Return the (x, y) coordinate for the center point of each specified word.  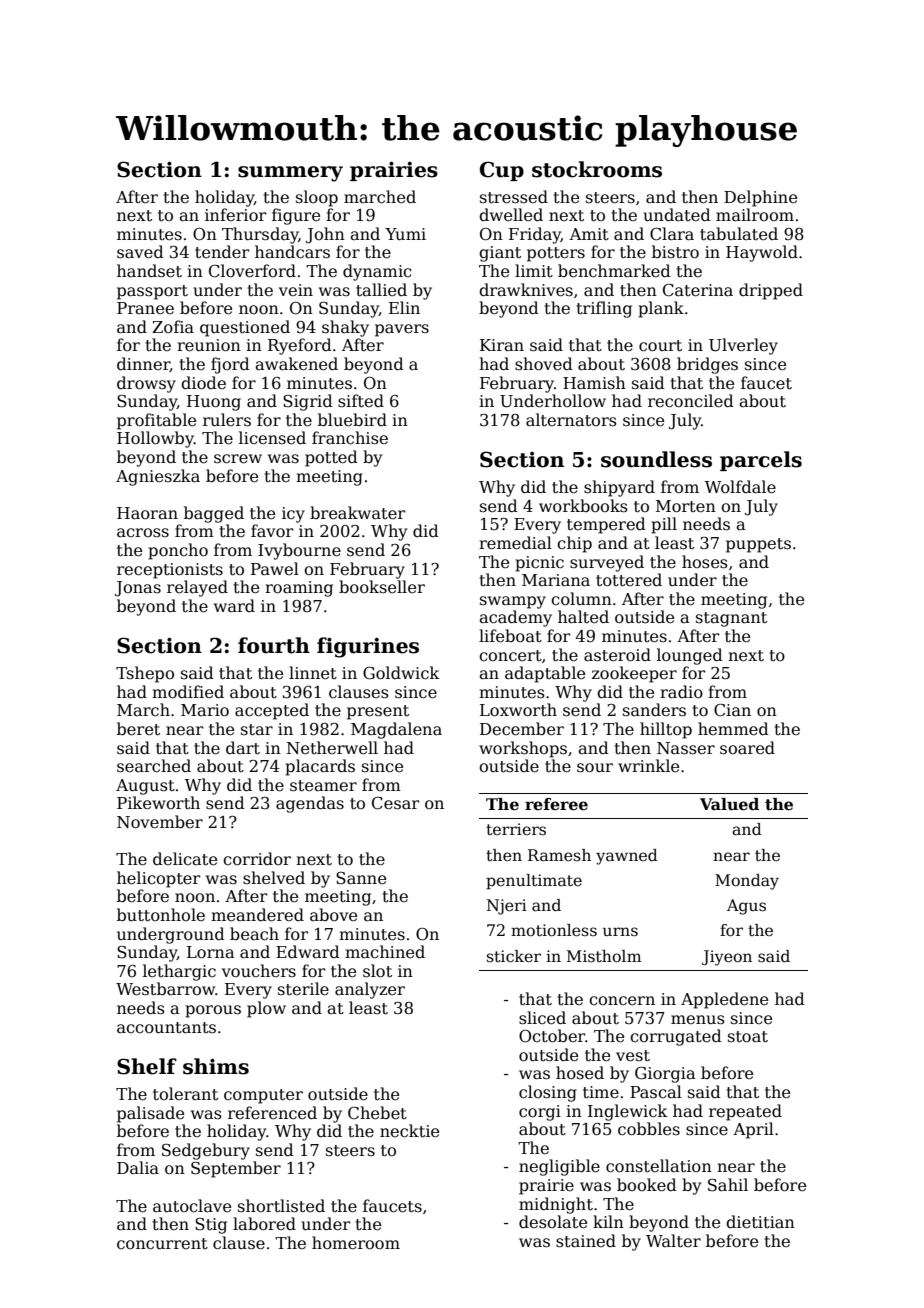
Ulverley (743, 346)
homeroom (356, 1243)
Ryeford (300, 346)
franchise (350, 438)
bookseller (382, 587)
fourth (274, 645)
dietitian (760, 1222)
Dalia (138, 1167)
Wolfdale (740, 487)
